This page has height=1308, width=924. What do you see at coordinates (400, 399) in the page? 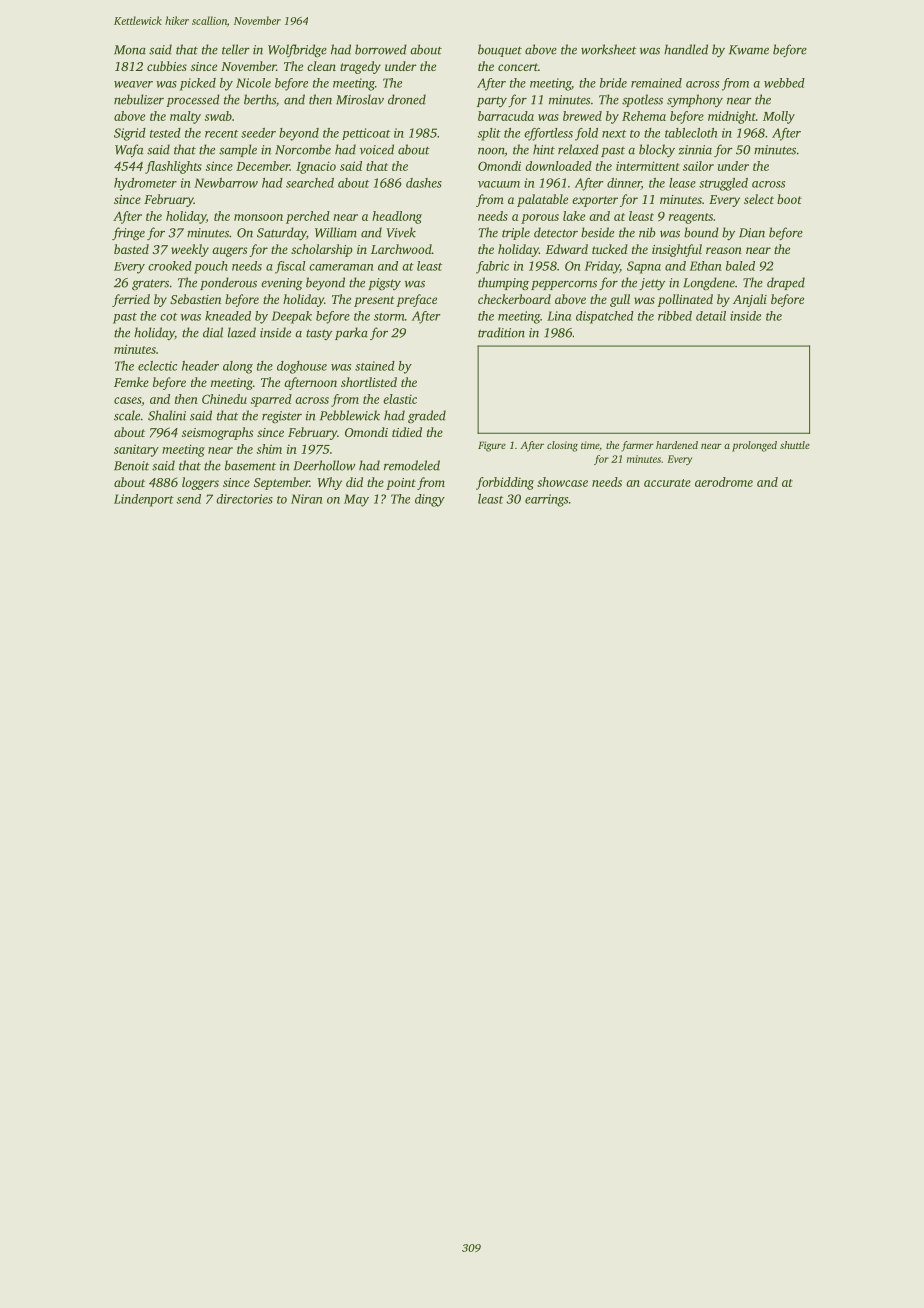
I see `elastic` at bounding box center [400, 399].
